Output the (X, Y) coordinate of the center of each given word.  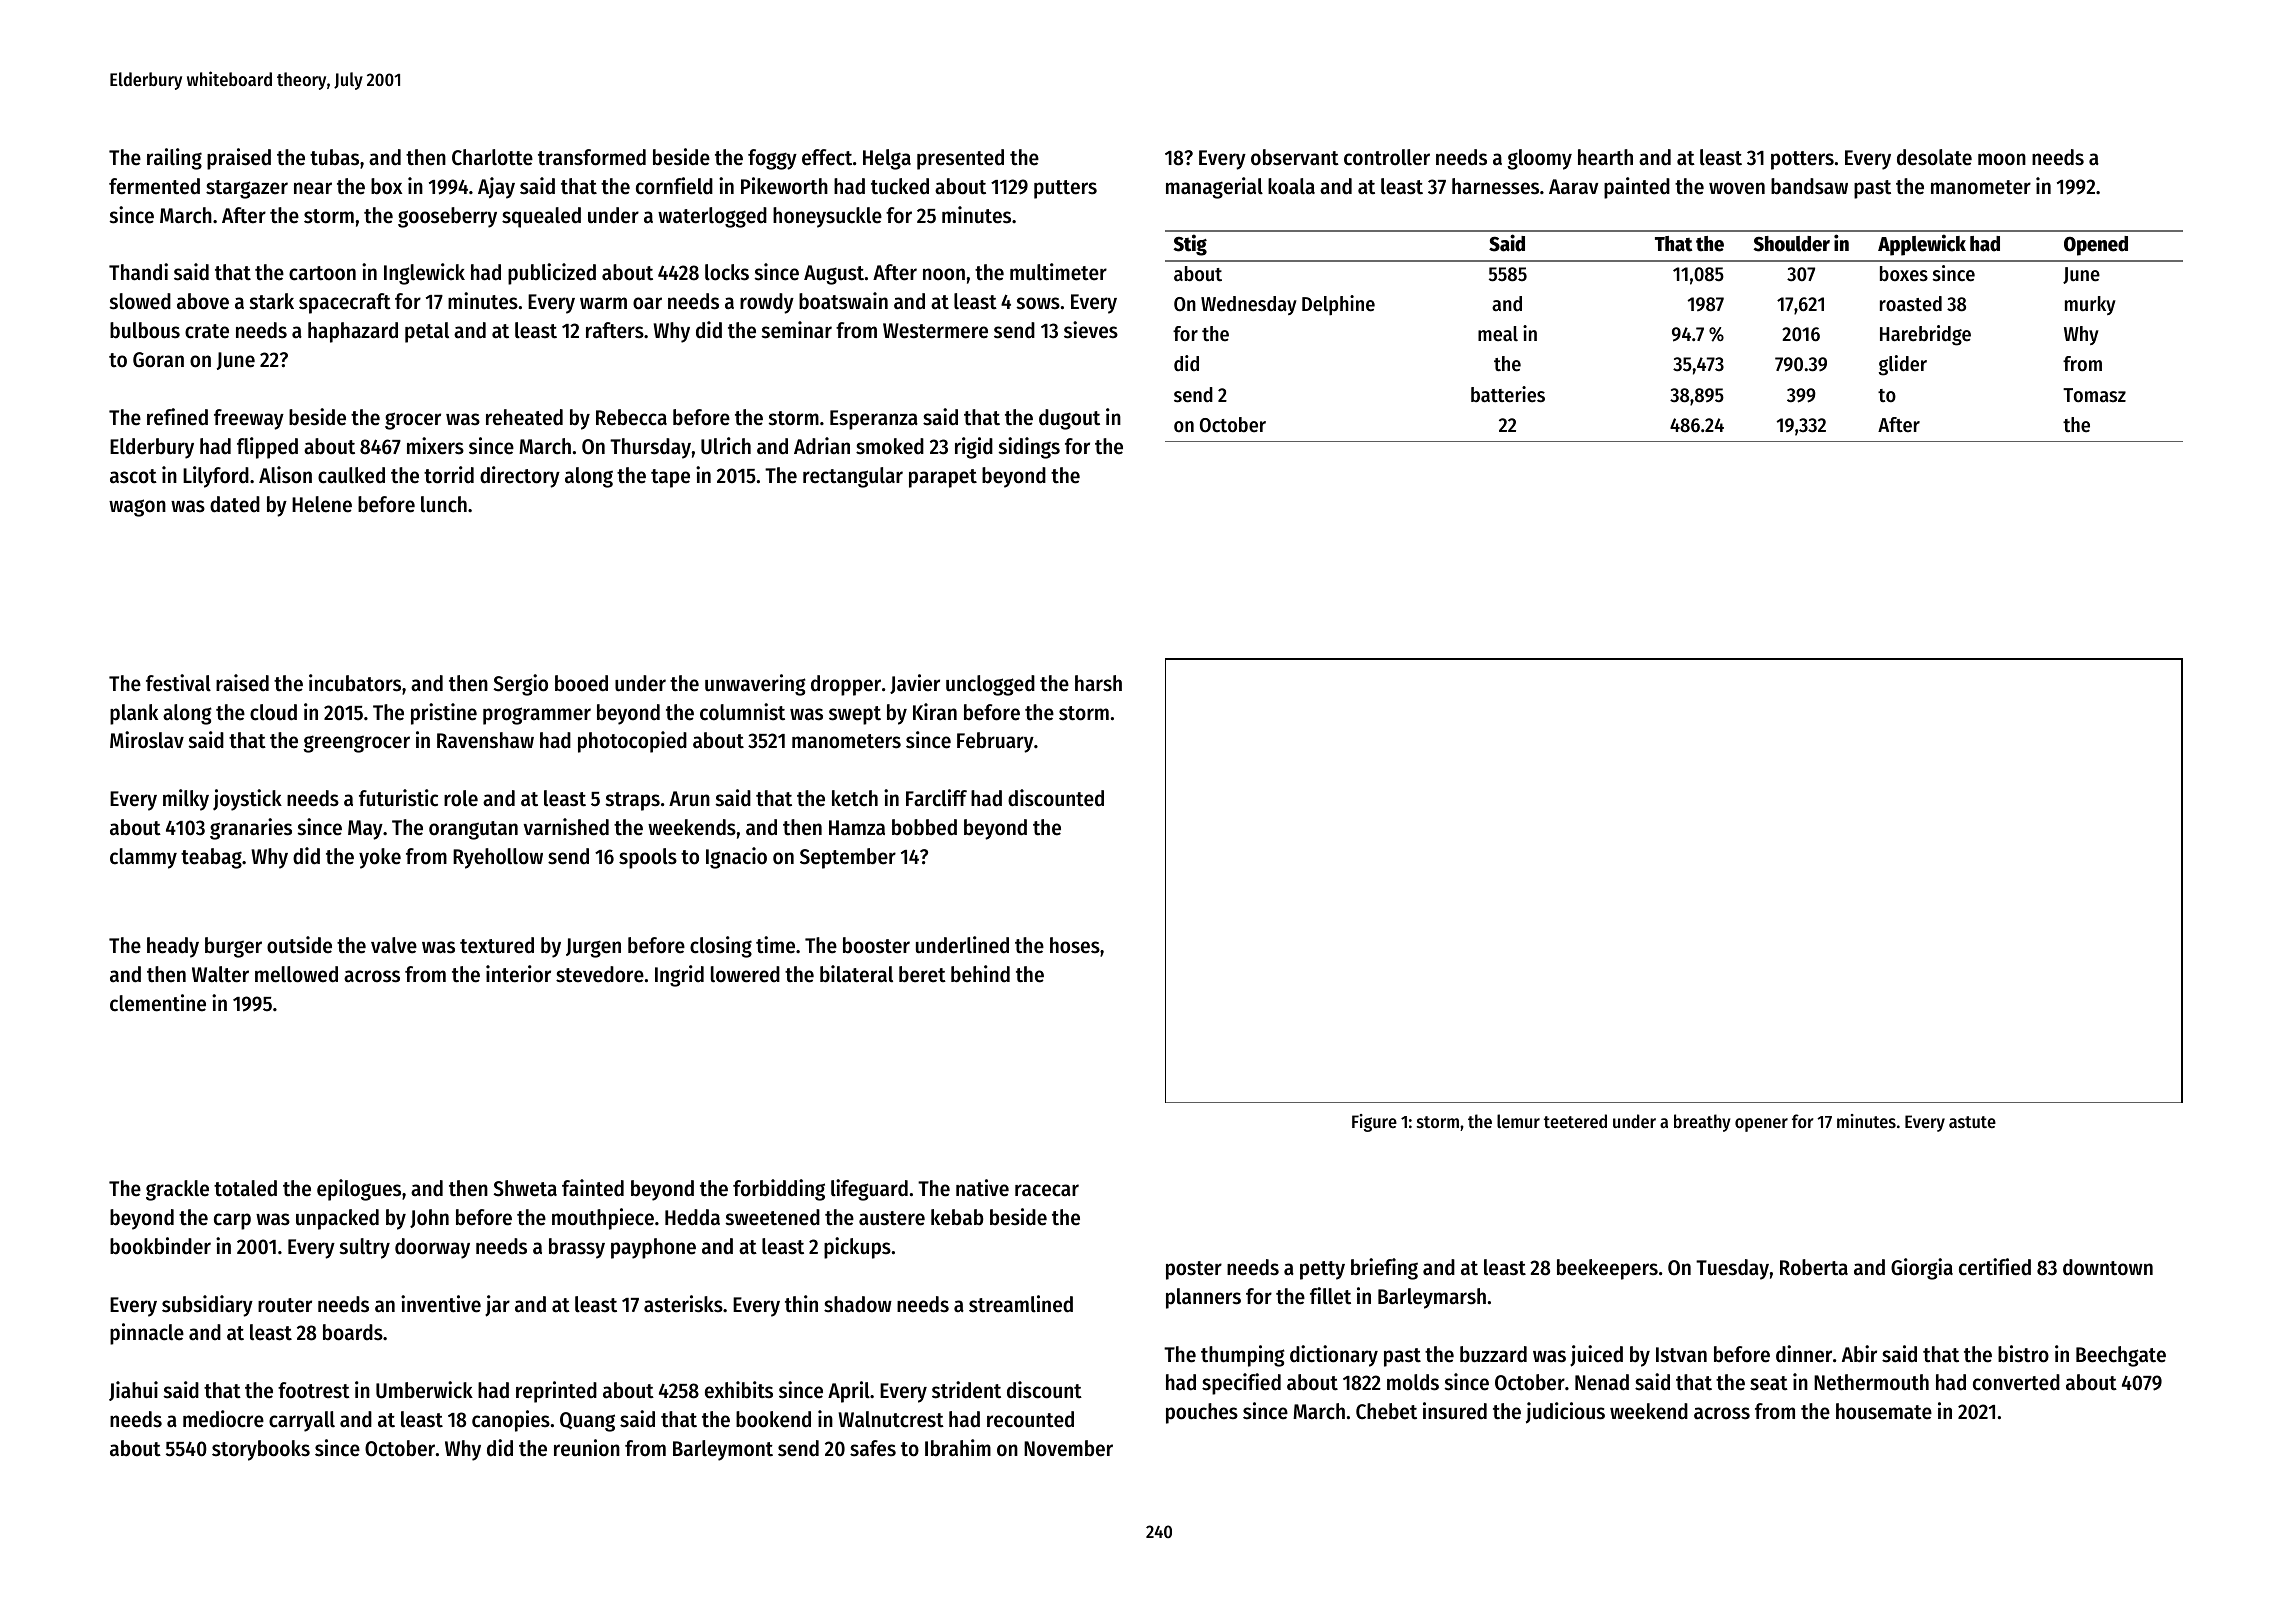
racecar (1047, 1190)
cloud (273, 712)
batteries (1508, 394)
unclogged (990, 685)
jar (497, 1306)
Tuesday (1732, 1269)
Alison (285, 475)
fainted (593, 1188)
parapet (943, 478)
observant (1295, 157)
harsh (1098, 683)
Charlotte (492, 157)
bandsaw (1809, 186)
